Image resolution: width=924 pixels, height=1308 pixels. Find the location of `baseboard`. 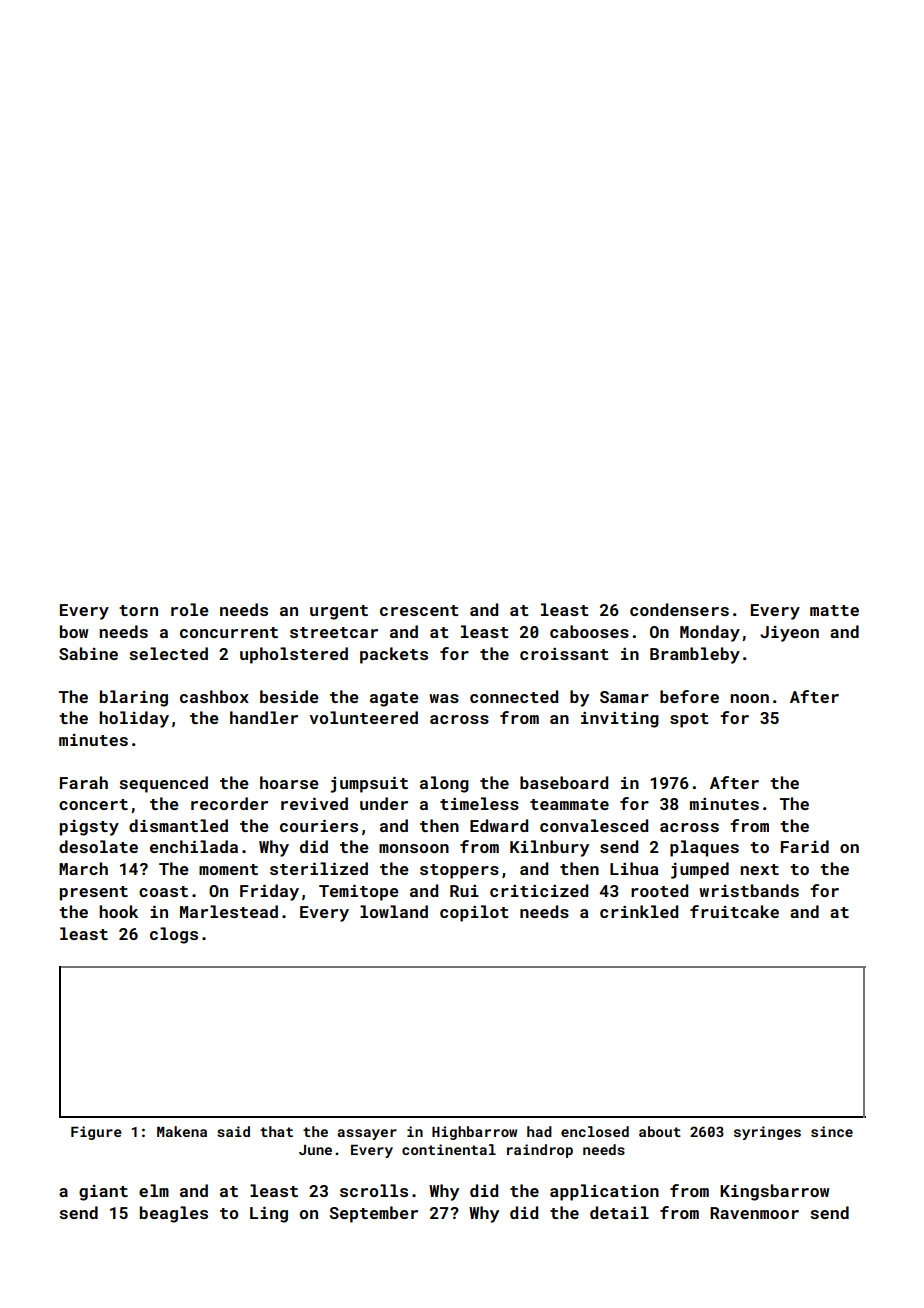

baseboard is located at coordinates (564, 782).
